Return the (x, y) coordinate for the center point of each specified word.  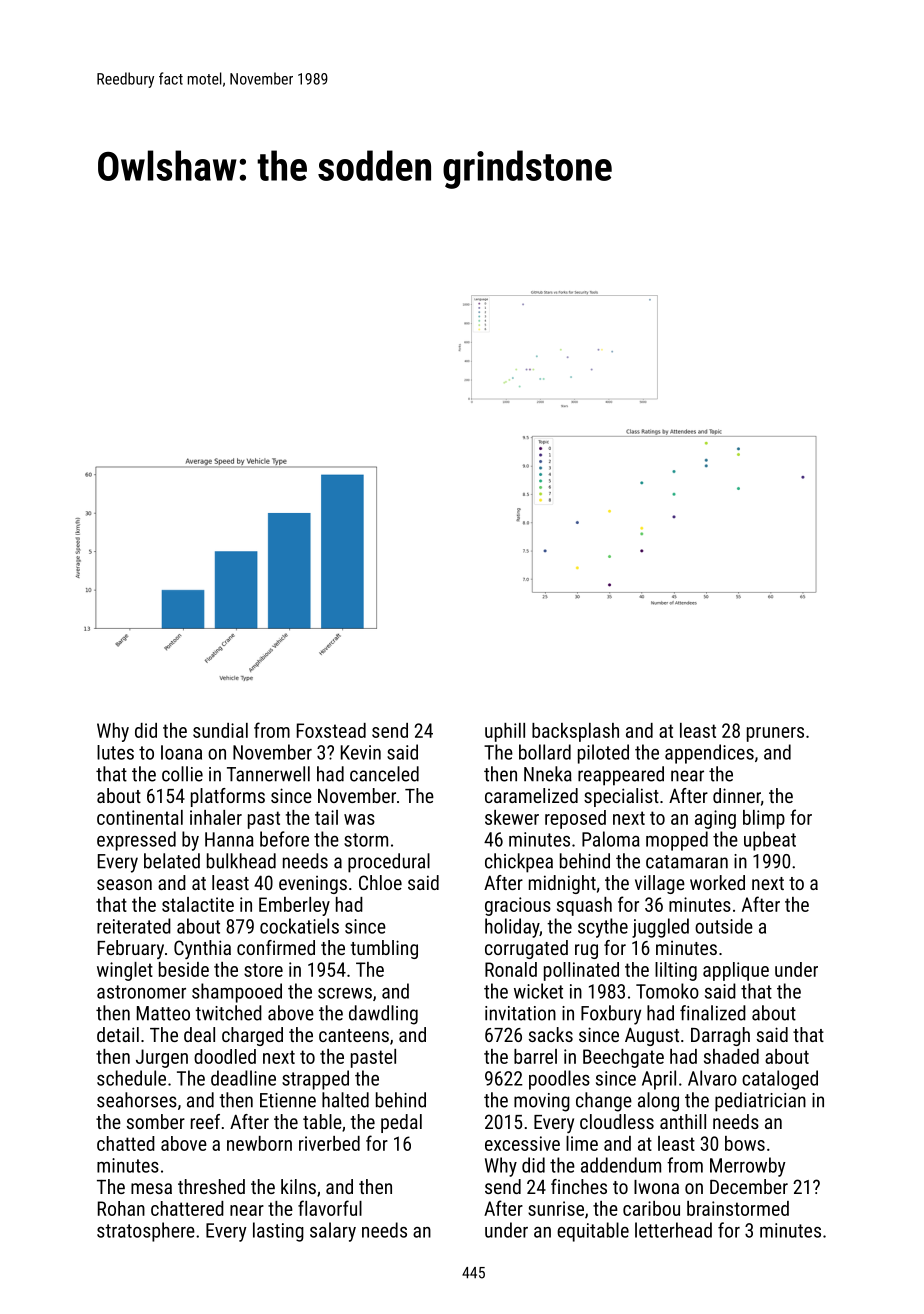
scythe (603, 928)
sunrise (556, 1208)
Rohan (121, 1208)
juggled (660, 928)
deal (199, 1034)
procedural (389, 863)
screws (345, 993)
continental (140, 817)
